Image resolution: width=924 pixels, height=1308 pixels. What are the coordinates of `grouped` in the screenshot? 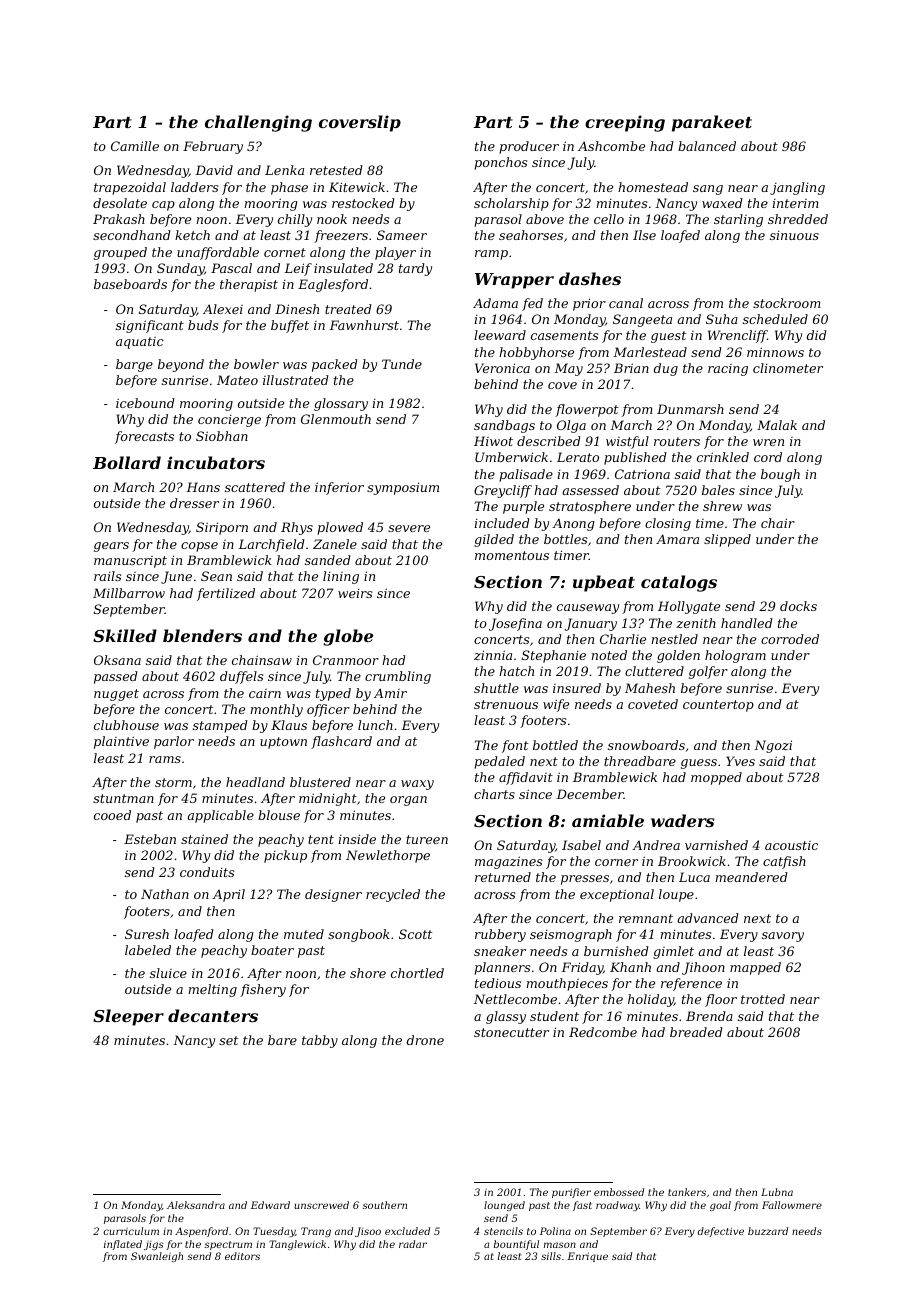 It's located at (120, 253).
